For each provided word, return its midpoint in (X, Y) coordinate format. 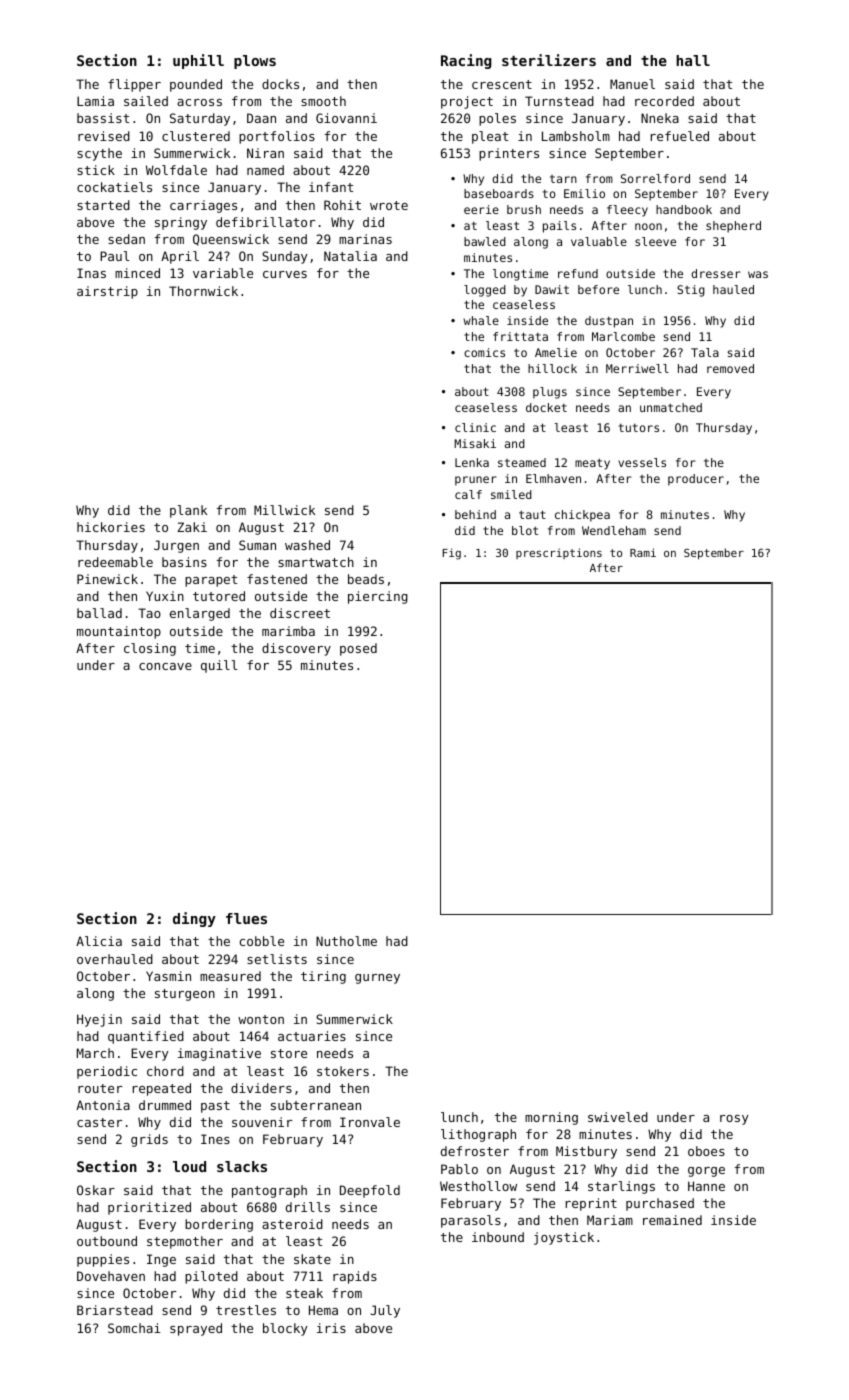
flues (246, 918)
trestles (246, 1310)
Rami (643, 552)
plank (188, 511)
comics (484, 352)
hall (693, 60)
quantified (146, 1037)
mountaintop (119, 632)
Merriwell (637, 368)
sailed (146, 101)
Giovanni (346, 118)
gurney (377, 979)
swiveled (618, 1117)
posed (358, 649)
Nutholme (346, 941)
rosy (734, 1120)
